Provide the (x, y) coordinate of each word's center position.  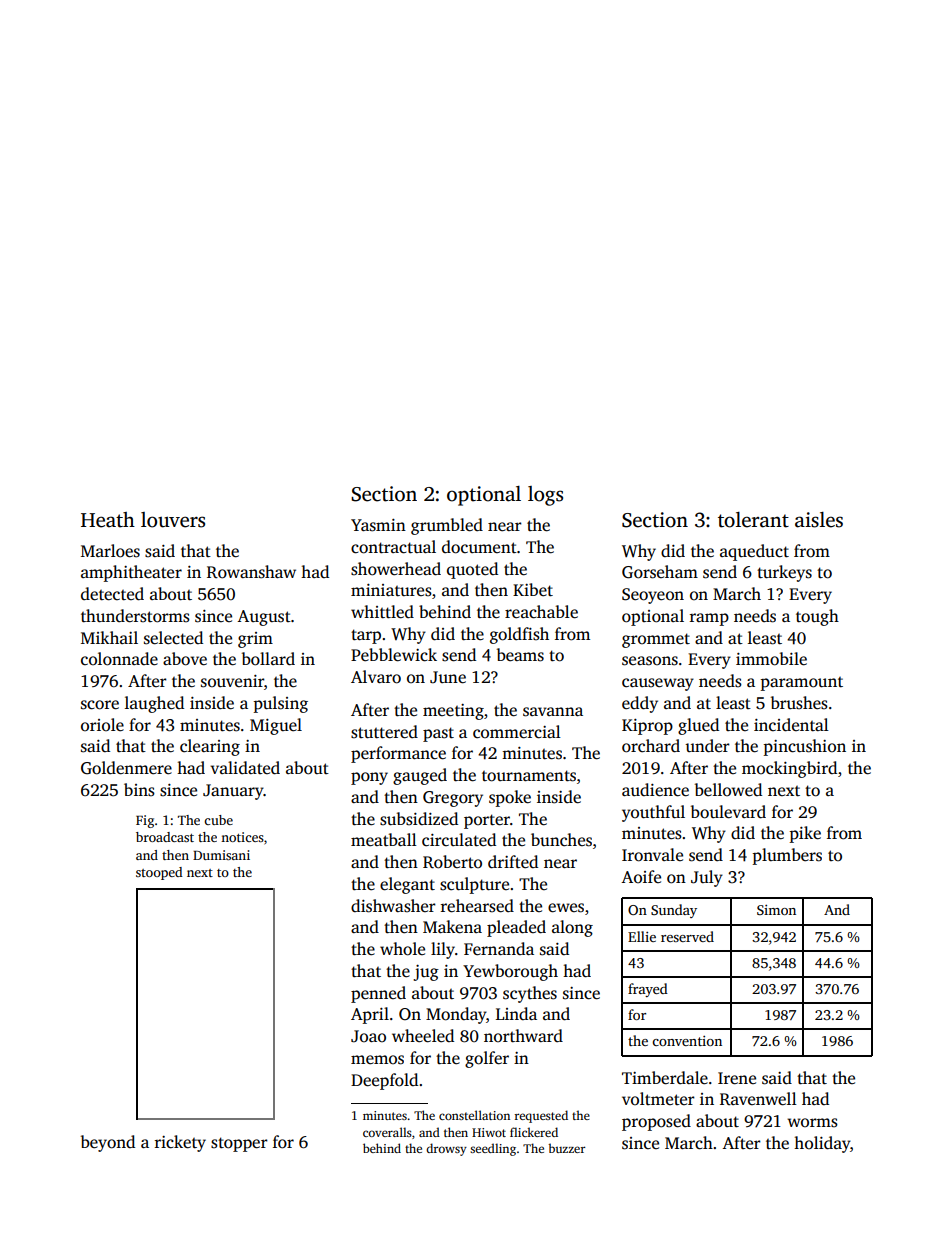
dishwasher (393, 906)
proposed (656, 1122)
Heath (108, 520)
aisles (819, 520)
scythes (530, 994)
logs (545, 496)
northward (523, 1036)
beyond (108, 1143)
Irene (737, 1078)
